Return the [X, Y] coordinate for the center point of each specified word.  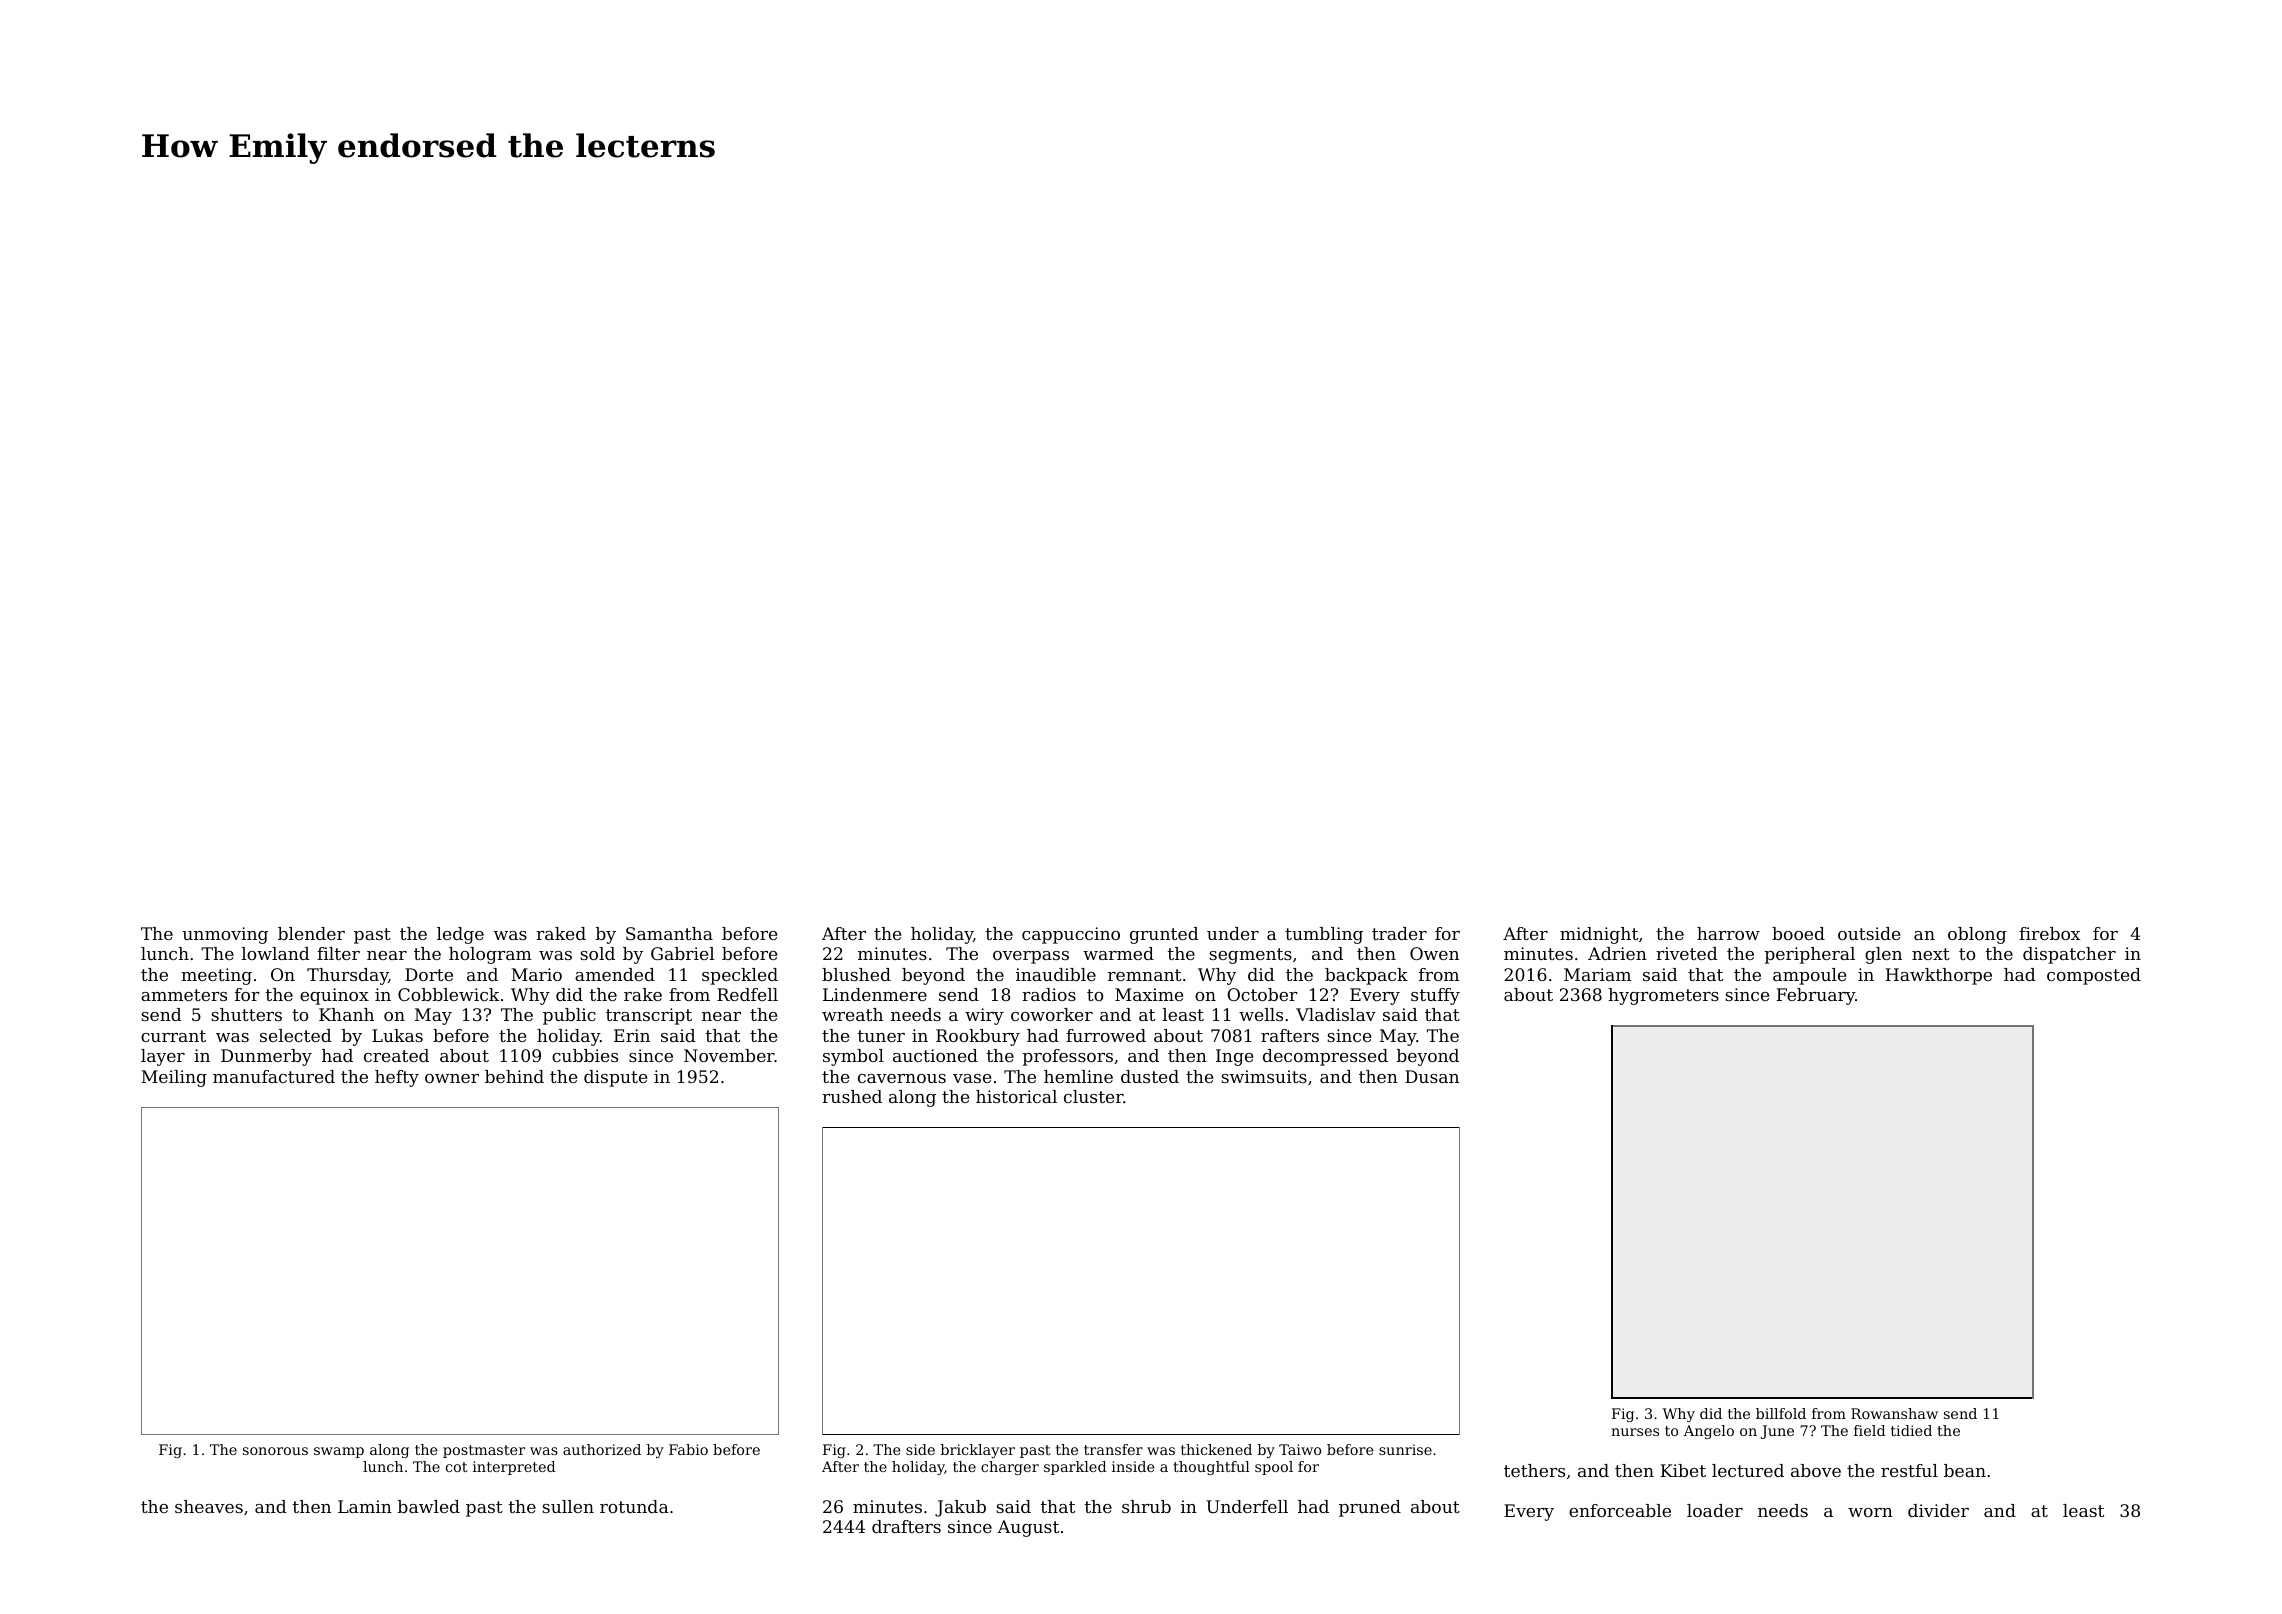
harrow [1728, 933]
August [1028, 1528]
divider [1938, 1510]
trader [1399, 933]
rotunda [634, 1506]
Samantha [669, 933]
